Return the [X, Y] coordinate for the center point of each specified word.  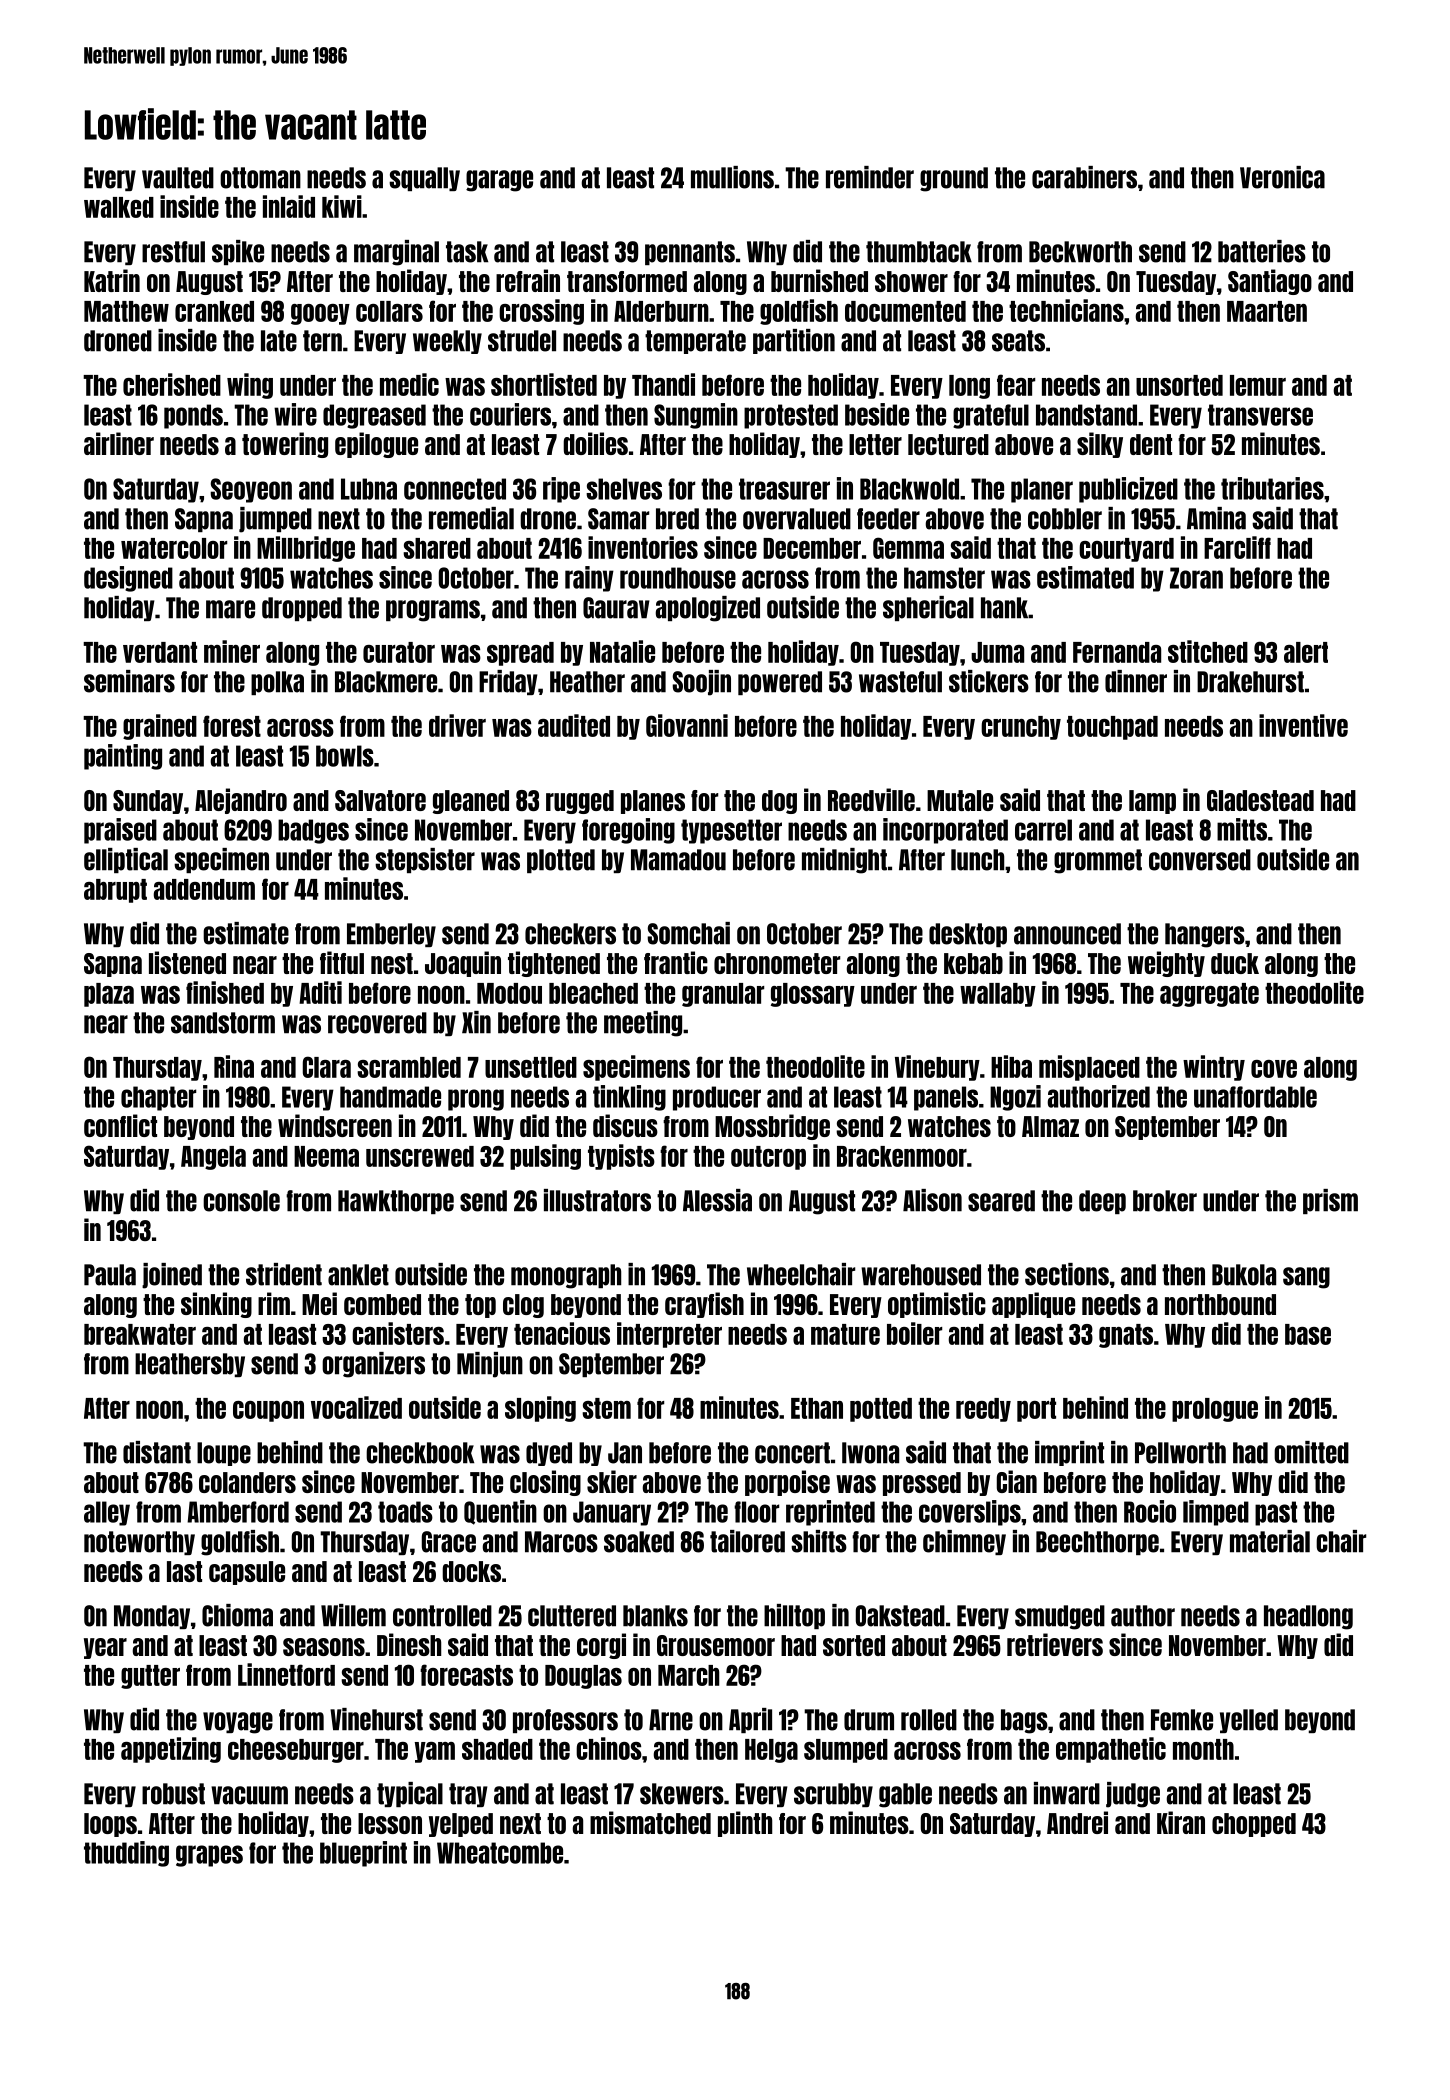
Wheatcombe [500, 1853]
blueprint [363, 1854]
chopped [1254, 1825]
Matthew [126, 311]
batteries [1262, 251]
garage [499, 181]
